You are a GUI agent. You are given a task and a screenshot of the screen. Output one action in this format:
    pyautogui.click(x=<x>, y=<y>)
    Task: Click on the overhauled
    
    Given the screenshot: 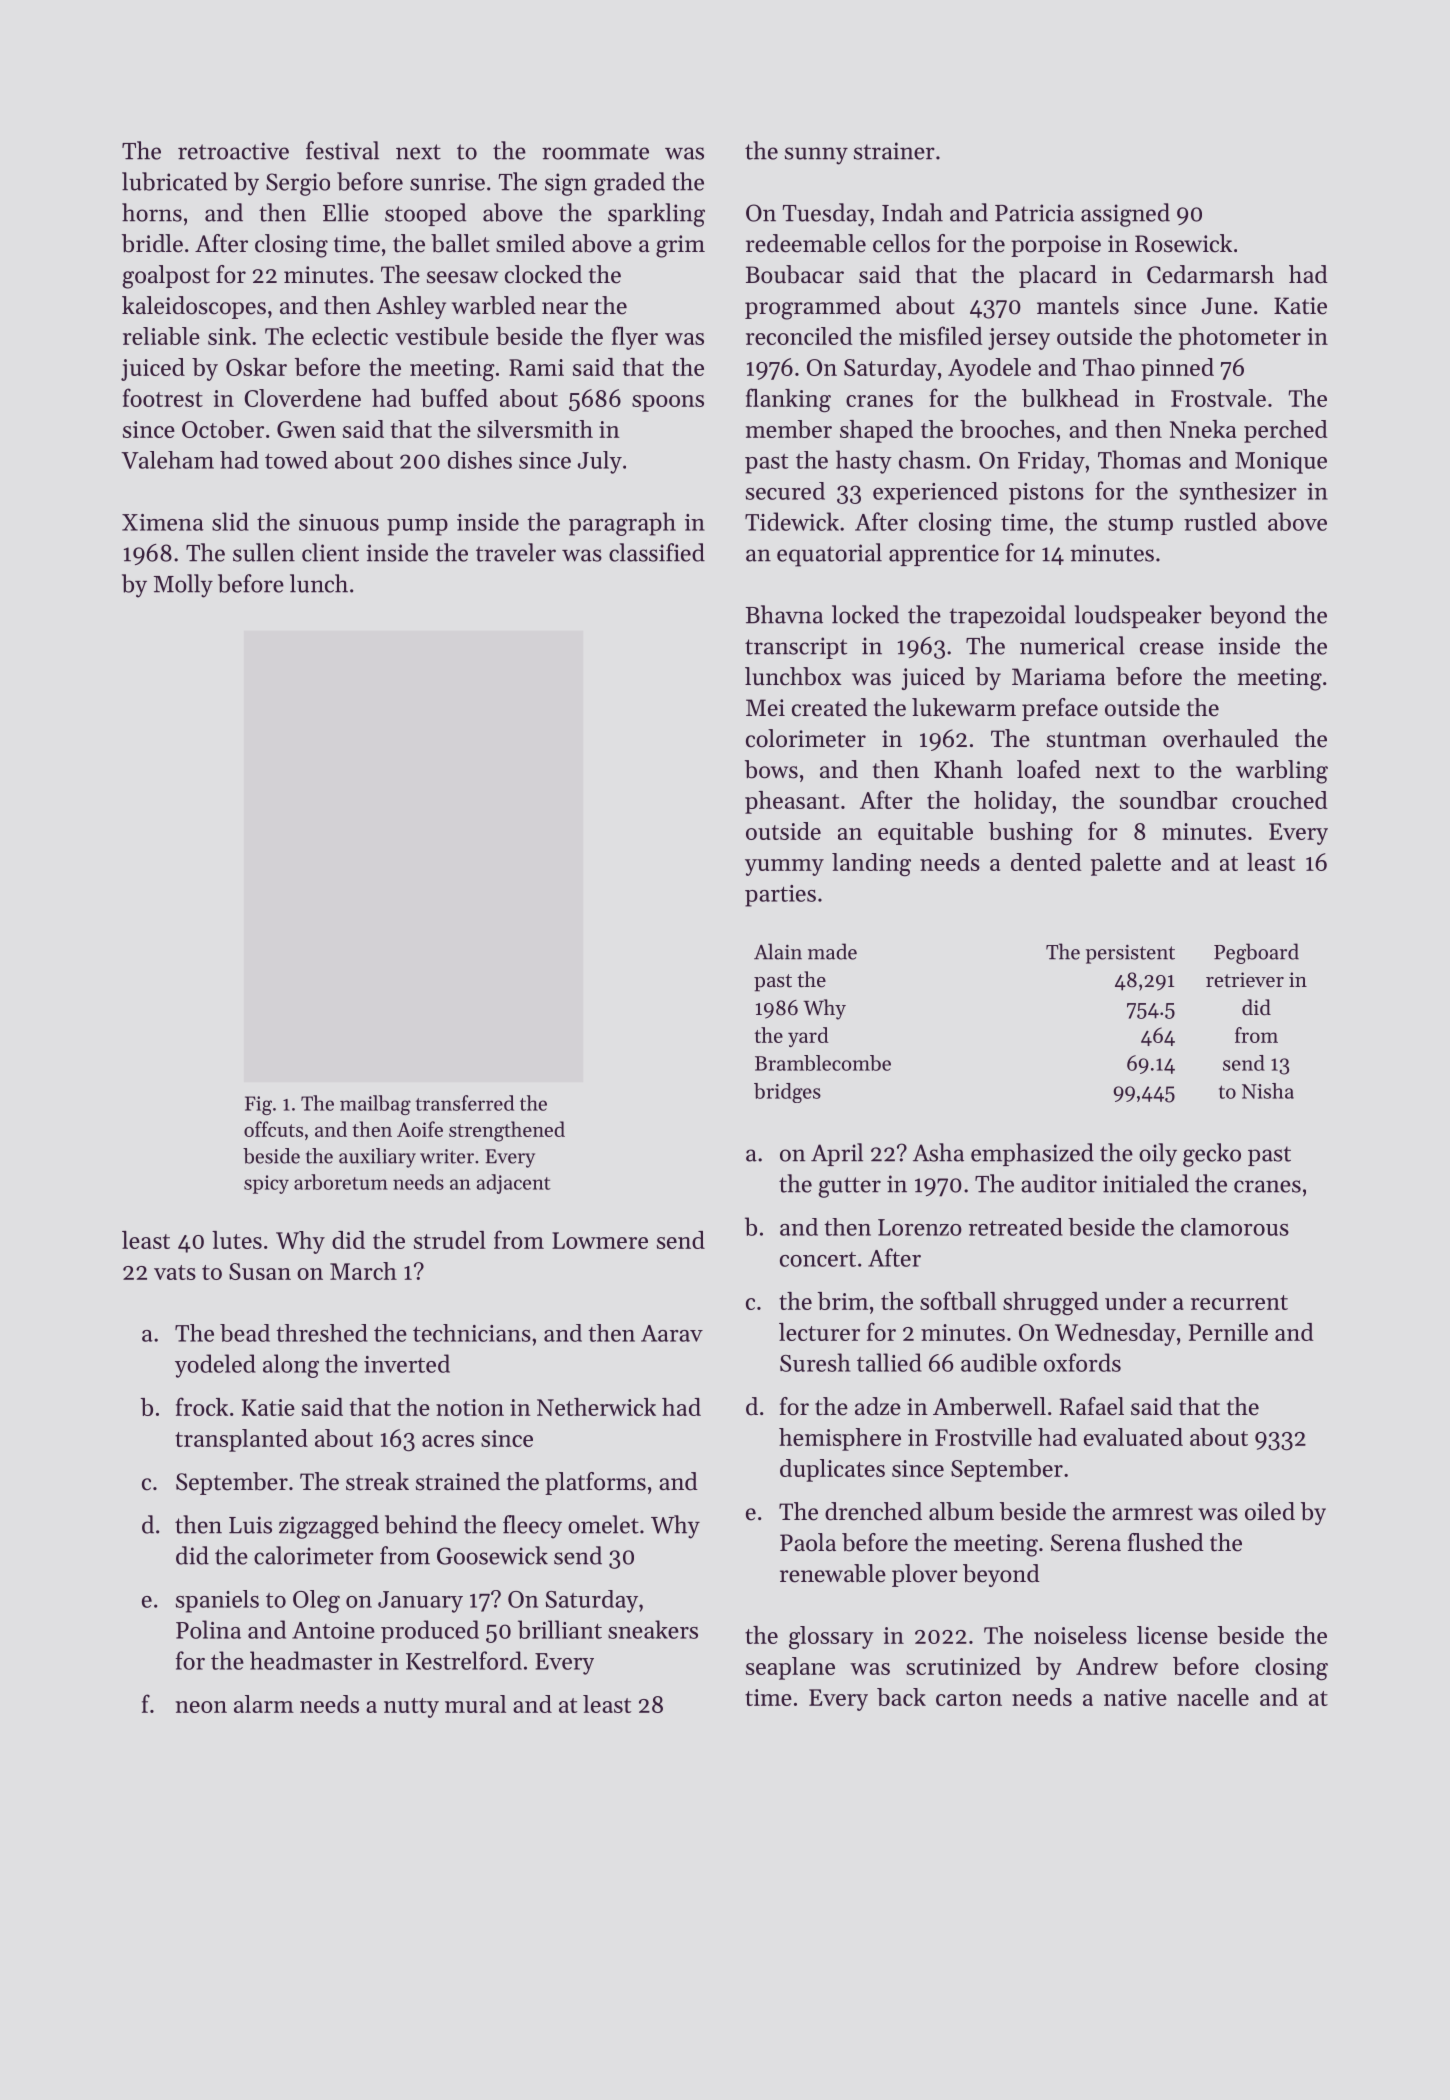 What is the action you would take?
    pyautogui.click(x=1221, y=738)
